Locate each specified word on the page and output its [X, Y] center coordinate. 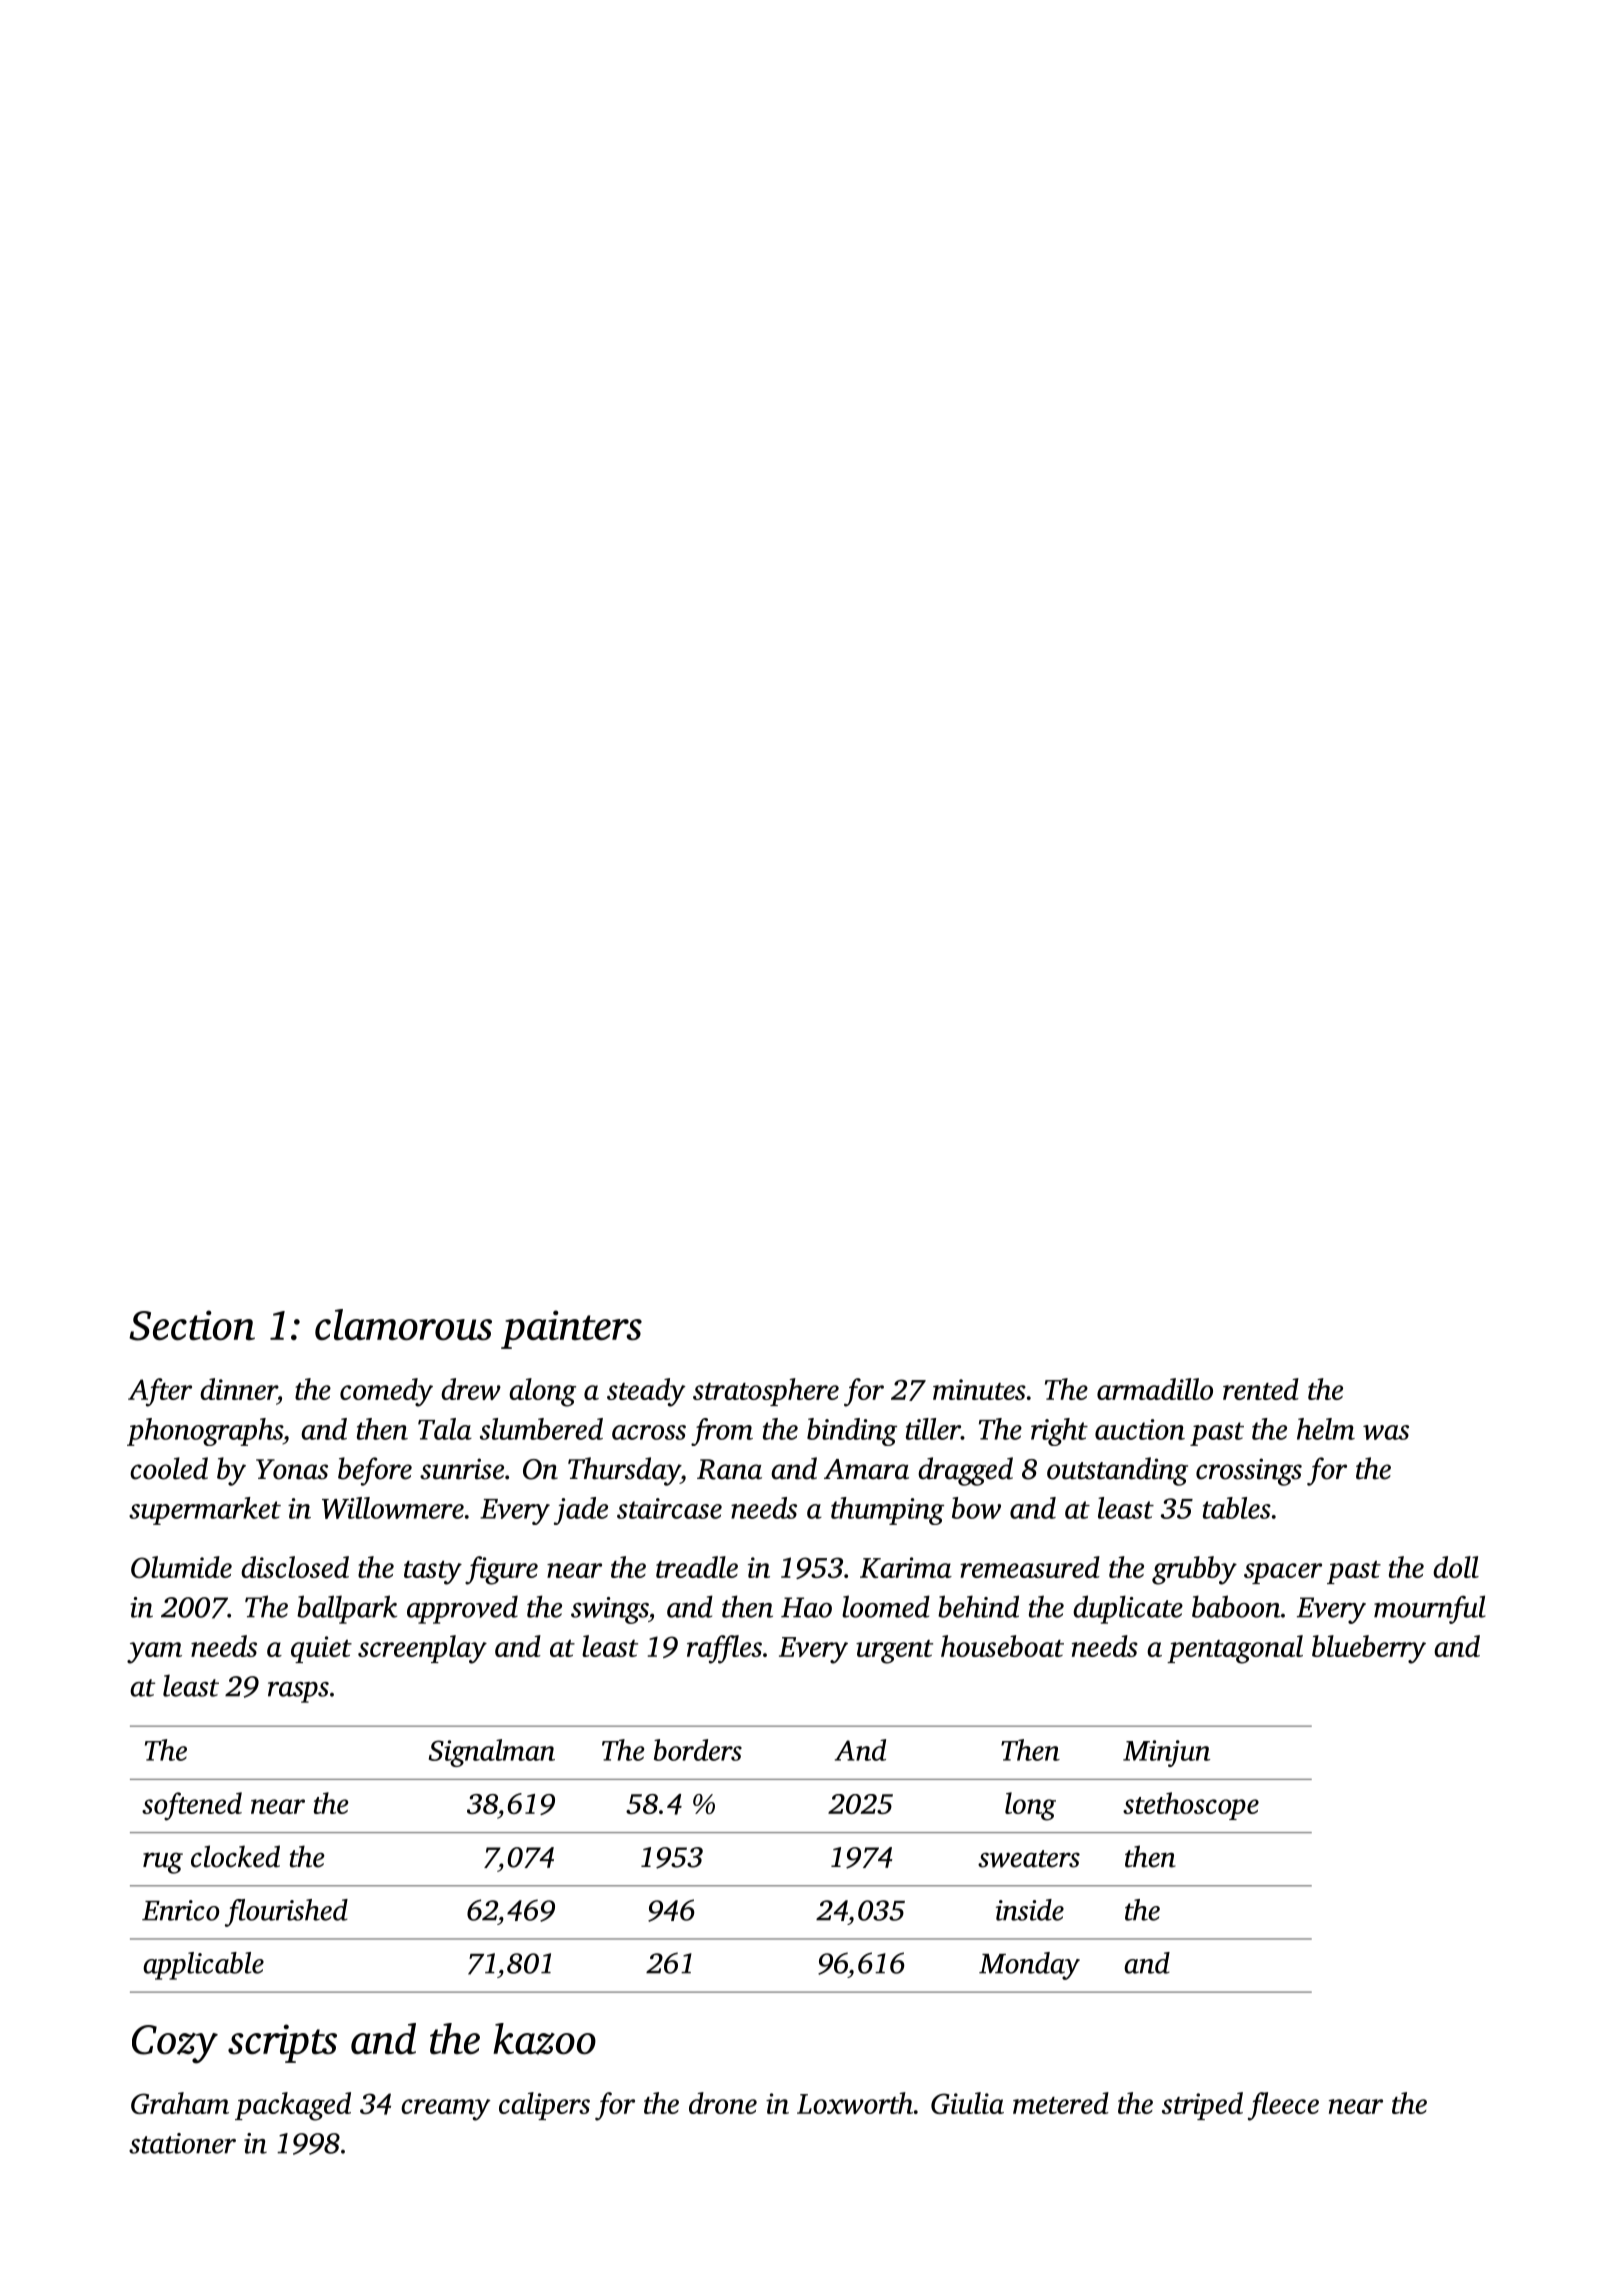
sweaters [1029, 1859]
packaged [293, 2106]
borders [698, 1750]
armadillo [1155, 1389]
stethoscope [1191, 1806]
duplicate [1128, 1609]
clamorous [403, 1324]
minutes [979, 1389]
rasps [298, 1692]
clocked [235, 1856]
